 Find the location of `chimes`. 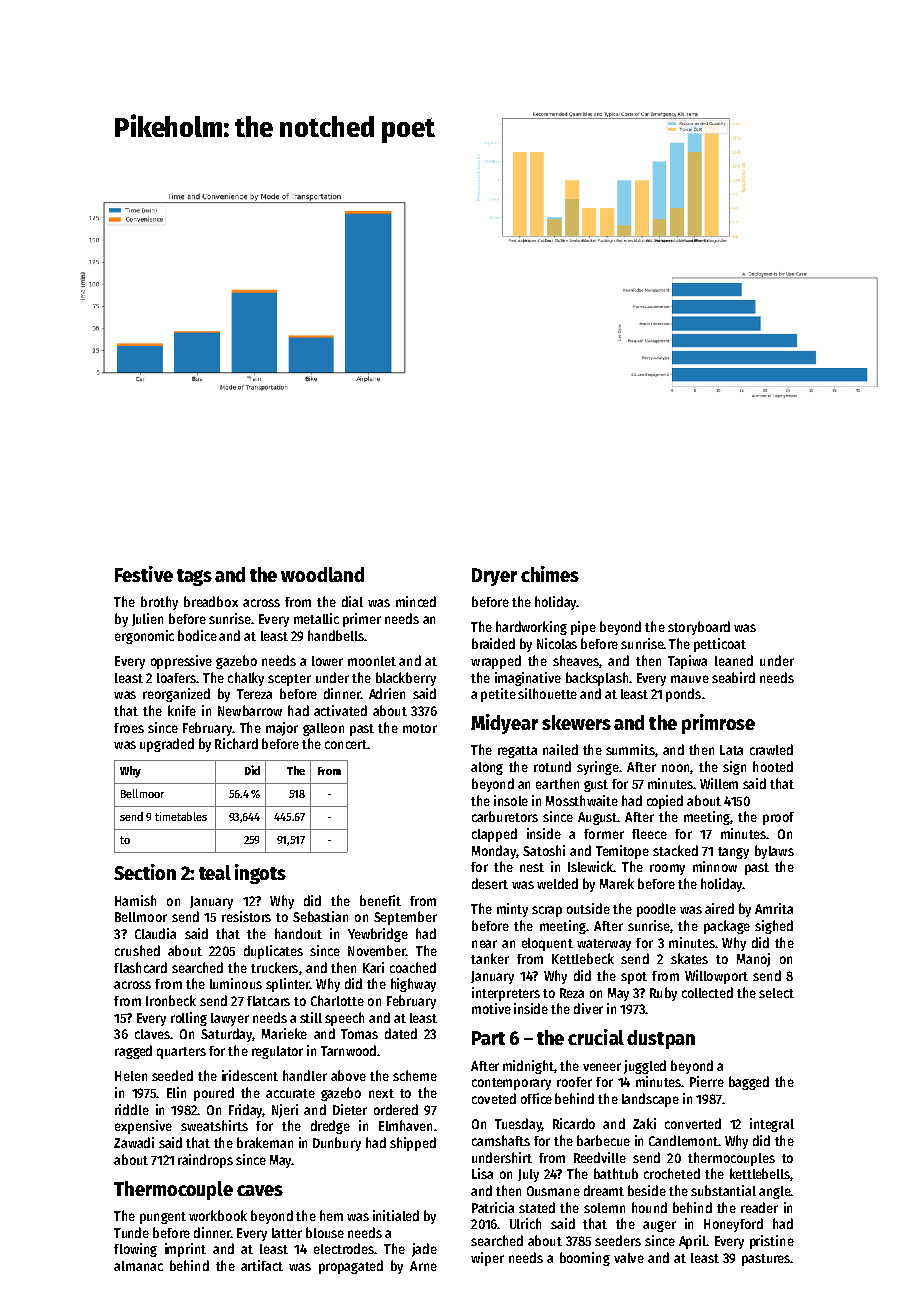

chimes is located at coordinates (550, 574).
